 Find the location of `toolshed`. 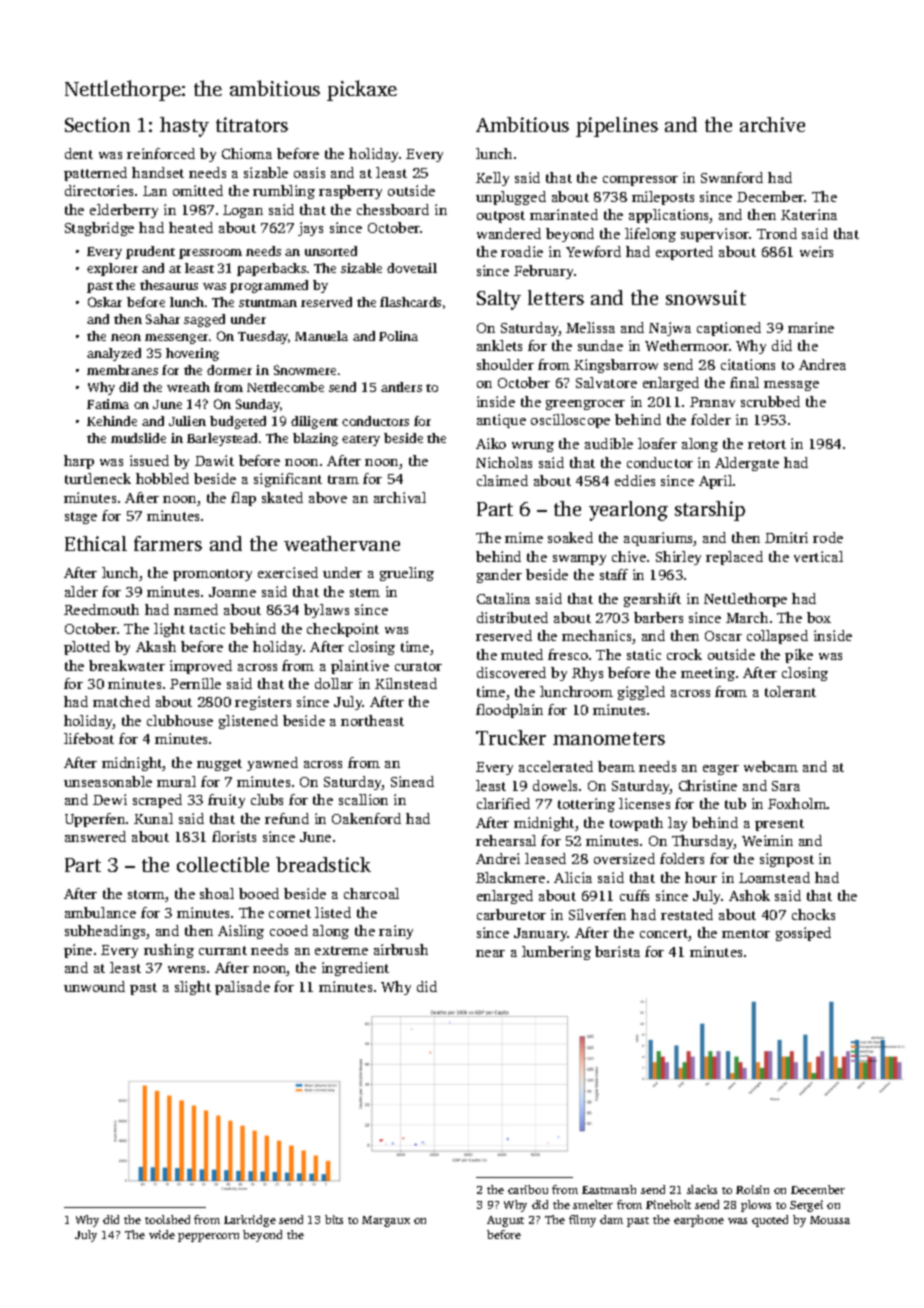

toolshed is located at coordinates (167, 1219).
